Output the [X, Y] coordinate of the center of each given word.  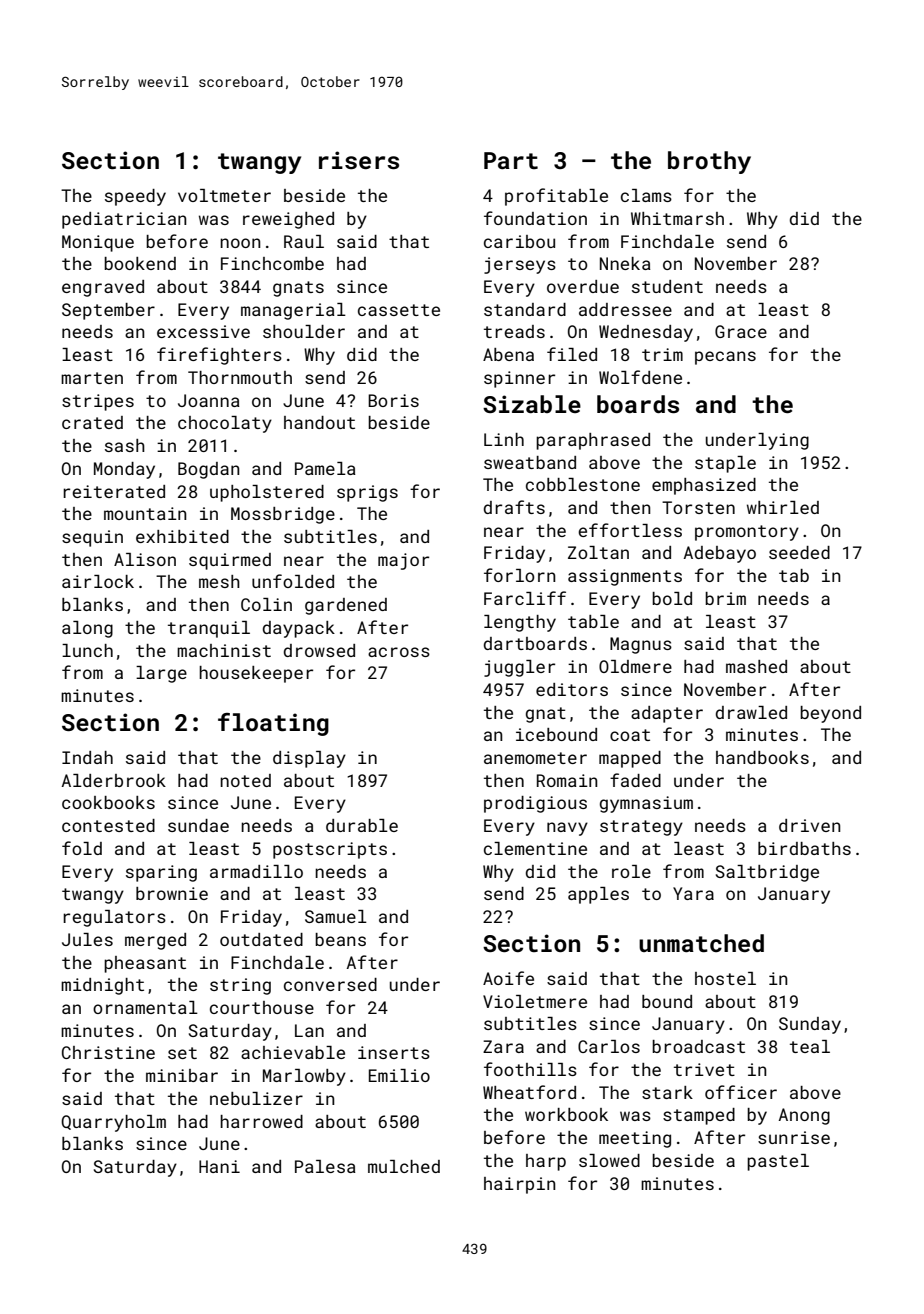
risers [359, 160]
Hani [219, 1166]
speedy [135, 197]
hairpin [520, 1185]
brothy [709, 162]
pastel [778, 1162]
